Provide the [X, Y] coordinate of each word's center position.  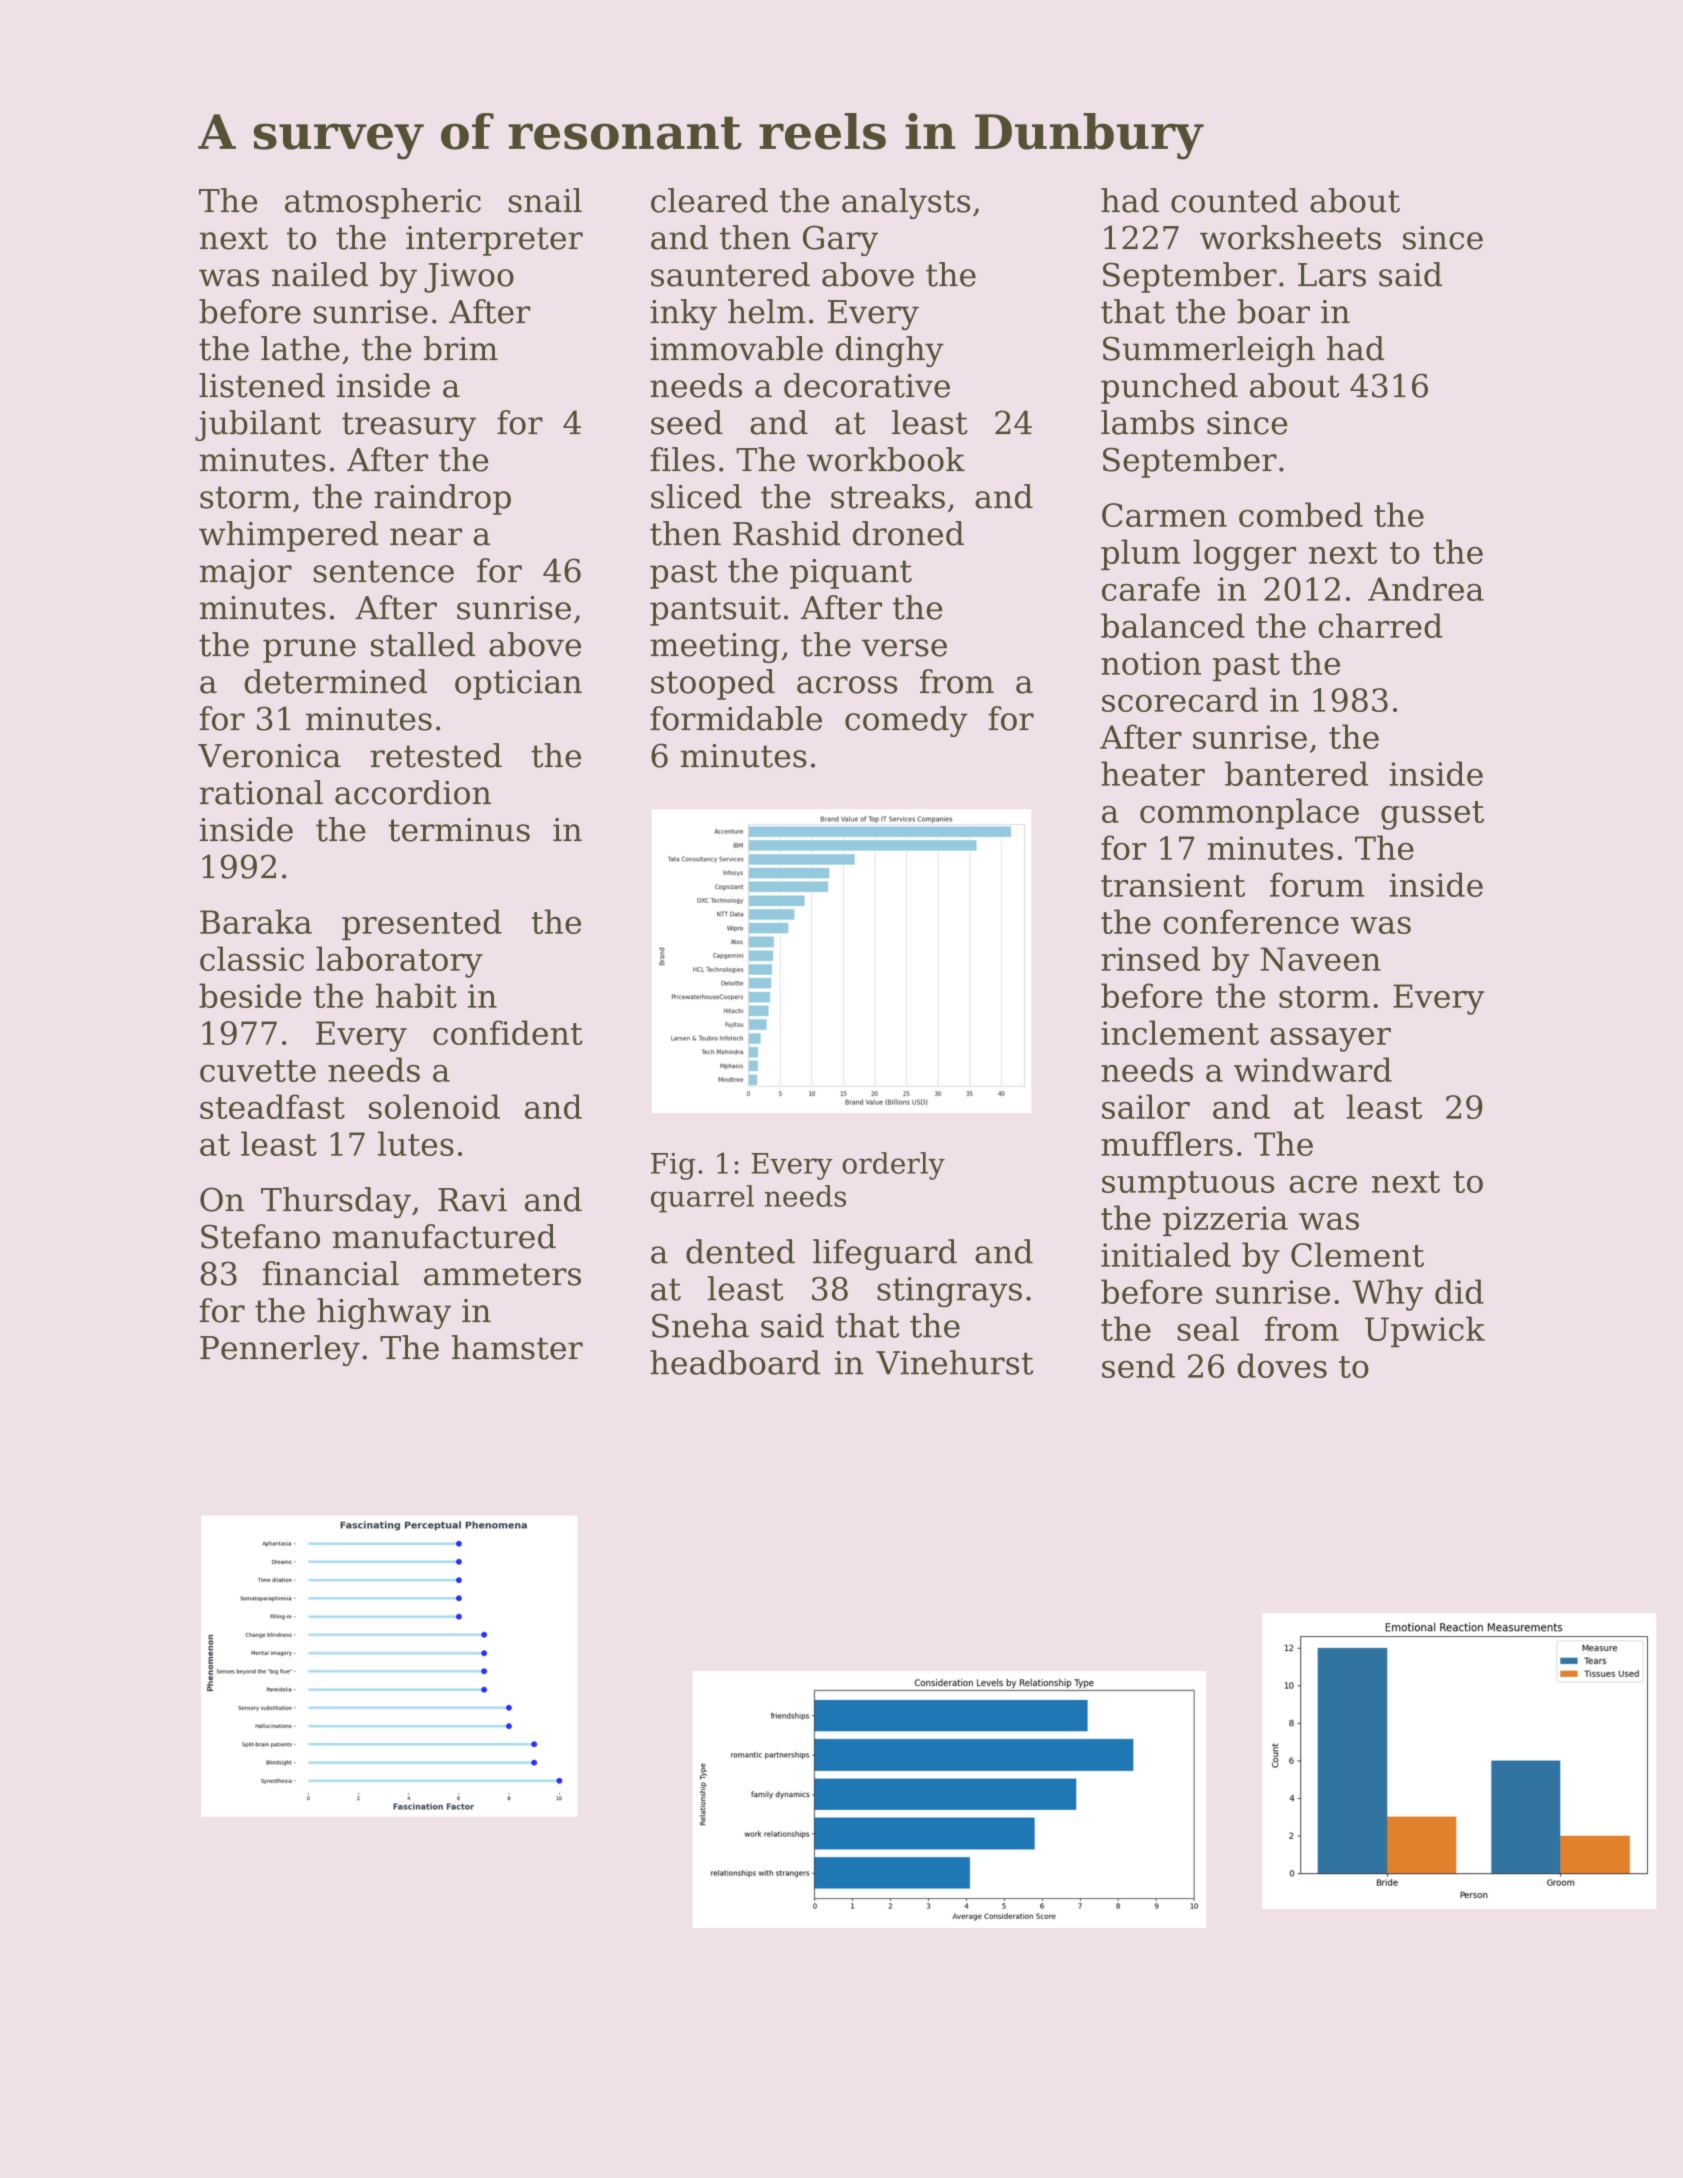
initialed [1166, 1254]
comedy [906, 721]
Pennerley [280, 1350]
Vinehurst [954, 1362]
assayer [1330, 1040]
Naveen [1321, 959]
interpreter [494, 241]
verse [904, 648]
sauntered [730, 274]
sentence [384, 571]
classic [252, 958]
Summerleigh [1209, 351]
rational [261, 792]
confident [508, 1032]
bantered [1296, 773]
